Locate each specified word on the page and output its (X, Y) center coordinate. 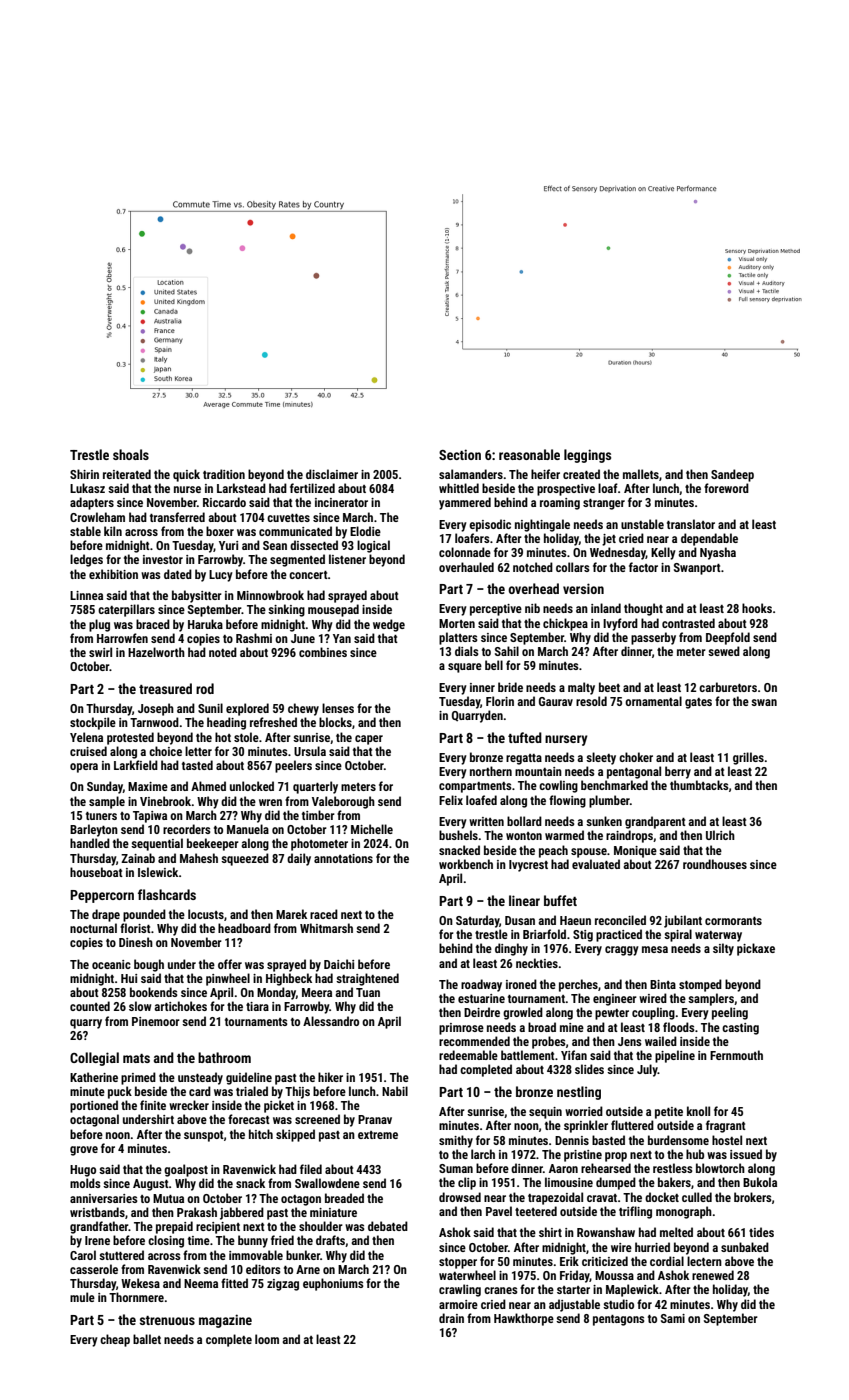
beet (609, 687)
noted (223, 652)
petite (669, 1113)
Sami (673, 1318)
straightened (367, 979)
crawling (460, 1290)
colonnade (465, 552)
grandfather (99, 1227)
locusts (206, 914)
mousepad (333, 610)
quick (186, 475)
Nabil (395, 1091)
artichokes (180, 1006)
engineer (615, 1000)
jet (609, 540)
